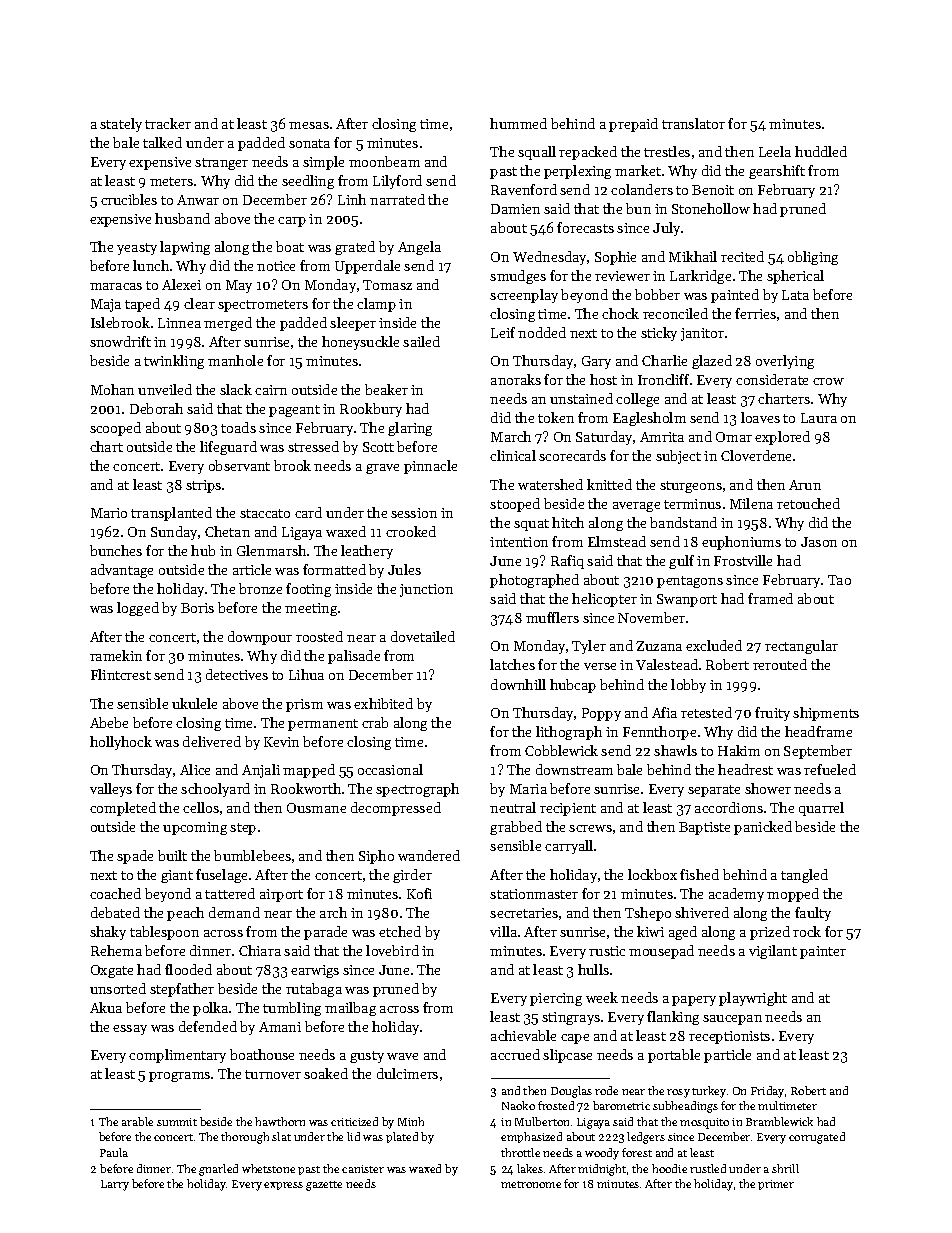 Image resolution: width=952 pixels, height=1233 pixels. What do you see at coordinates (137, 1121) in the document?
I see `arable` at bounding box center [137, 1121].
